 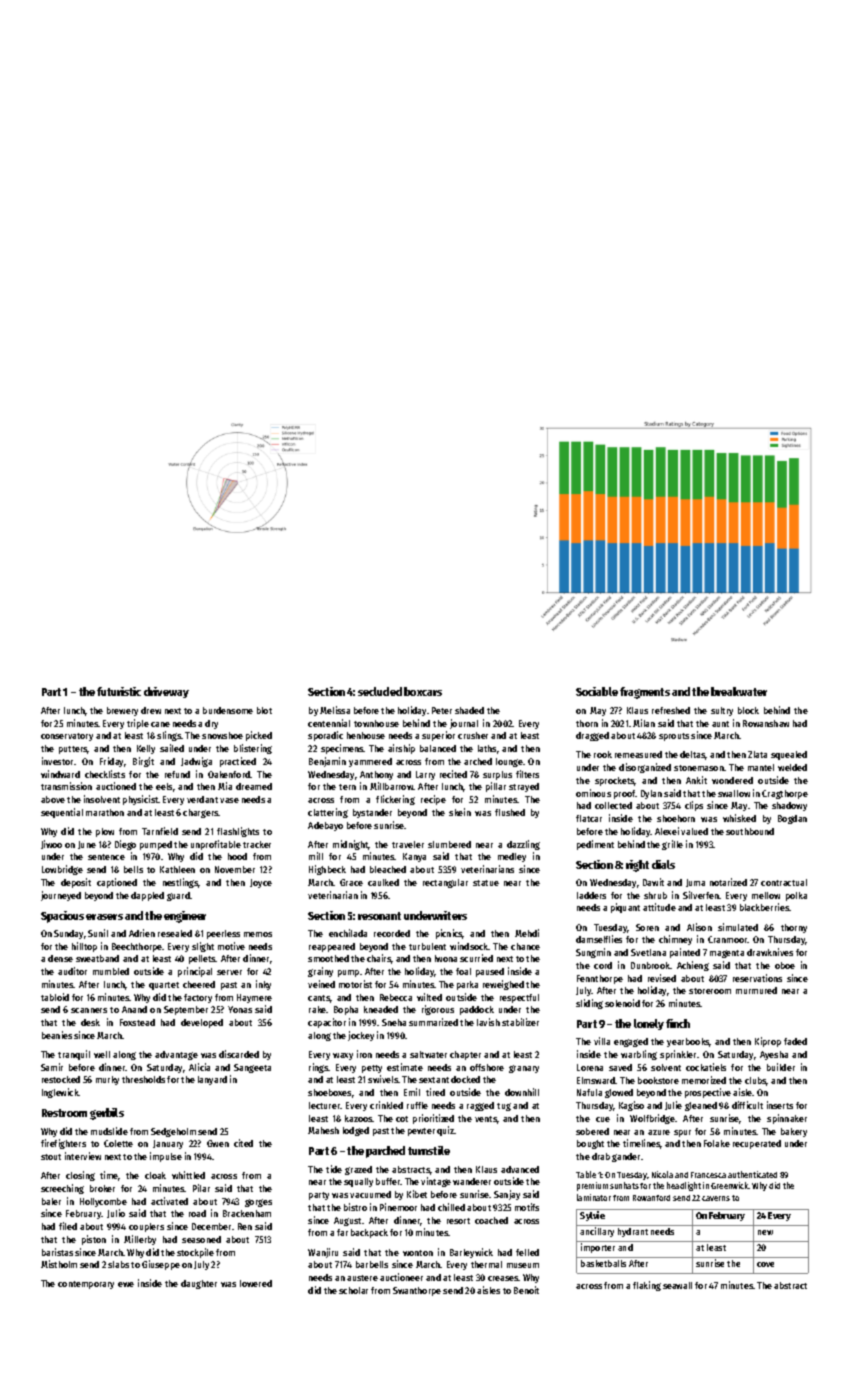 I want to click on boxcars, so click(x=423, y=691).
